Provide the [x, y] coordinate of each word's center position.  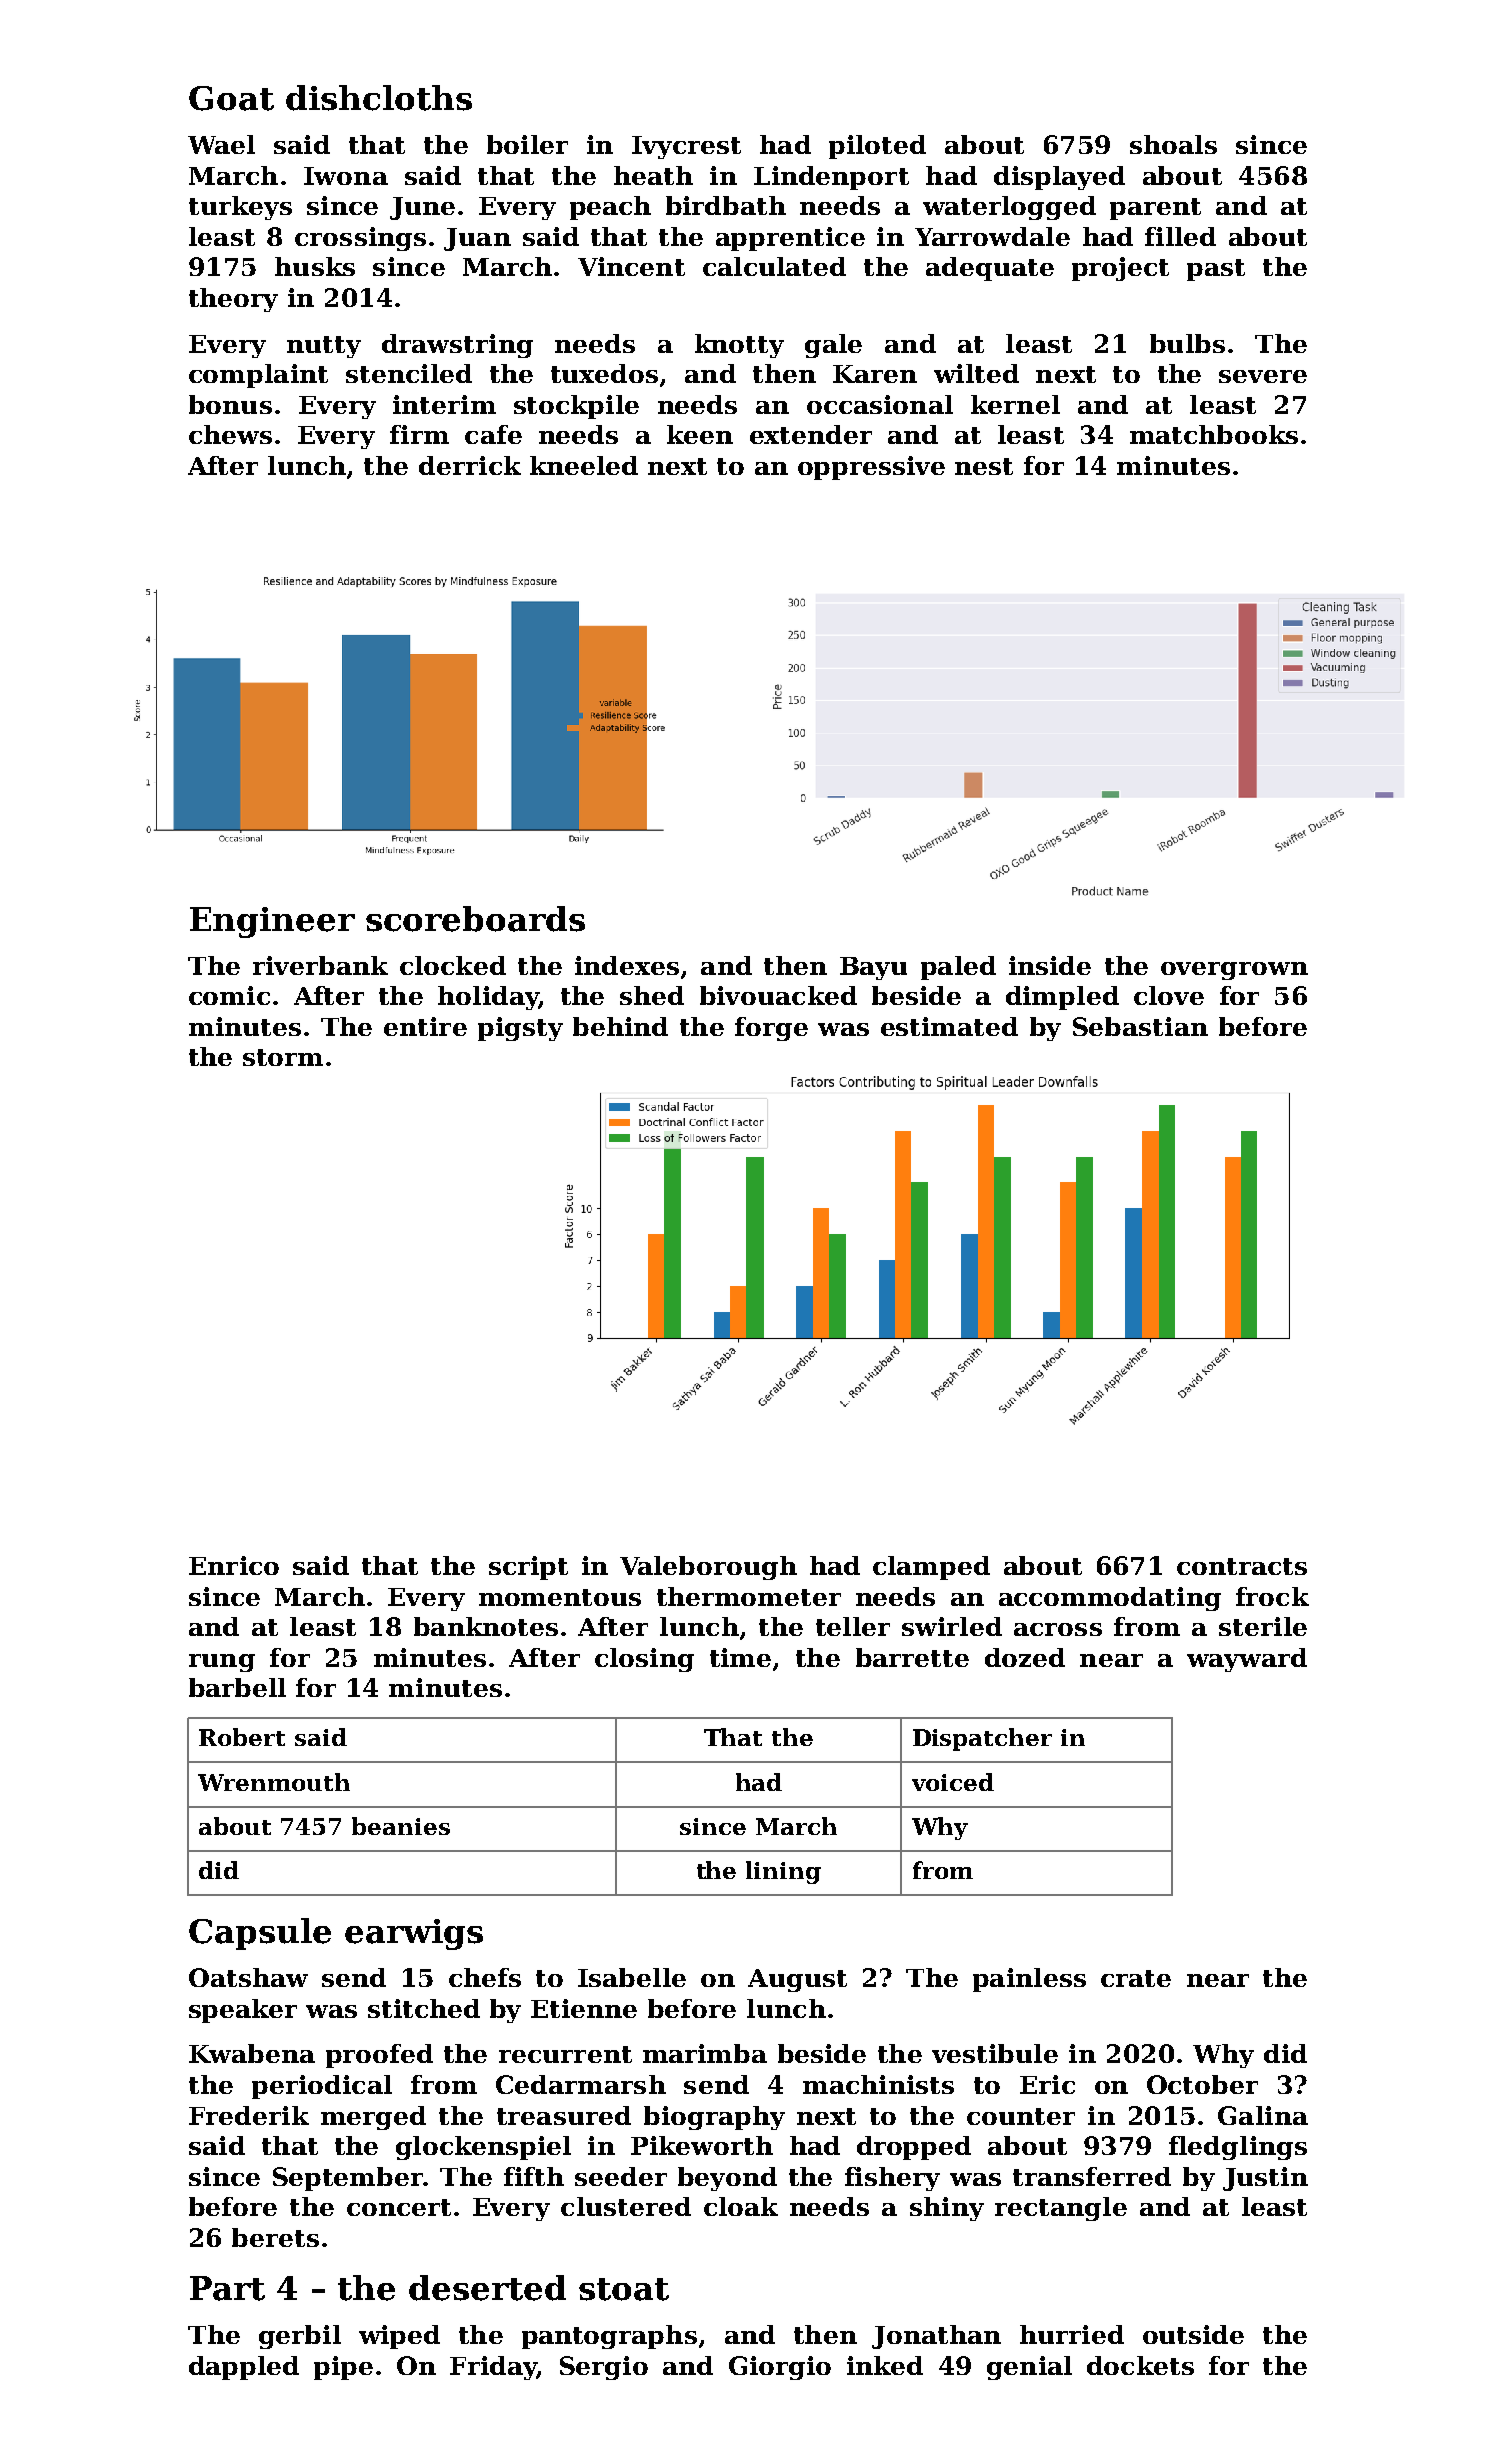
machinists [878, 2084]
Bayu [873, 968]
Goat [231, 98]
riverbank [320, 965]
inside [1050, 965]
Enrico [234, 1565]
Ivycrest [686, 147]
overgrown [1234, 971]
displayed [1059, 178]
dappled [244, 2368]
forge [771, 1029]
